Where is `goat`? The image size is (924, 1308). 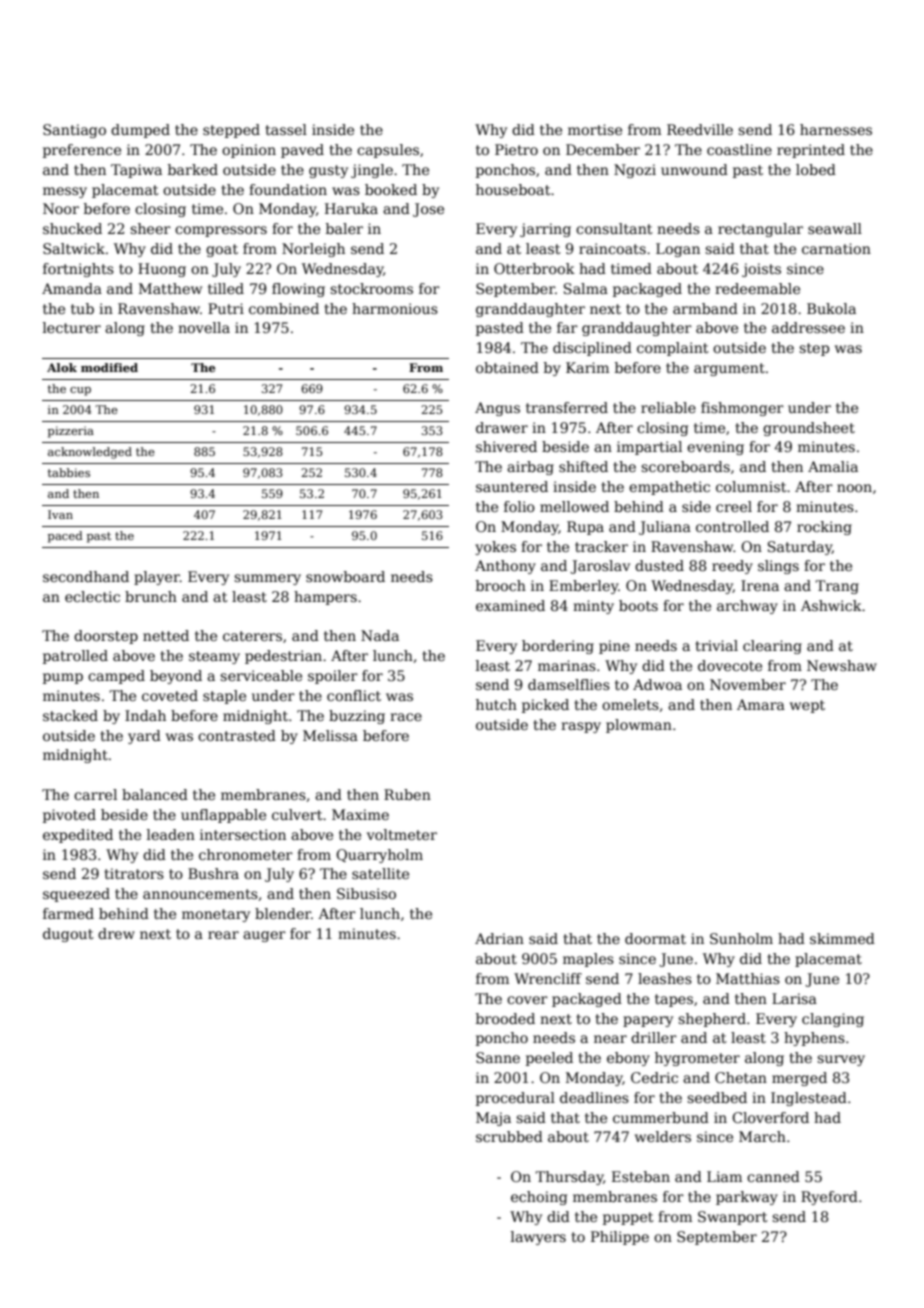
goat is located at coordinates (222, 250).
